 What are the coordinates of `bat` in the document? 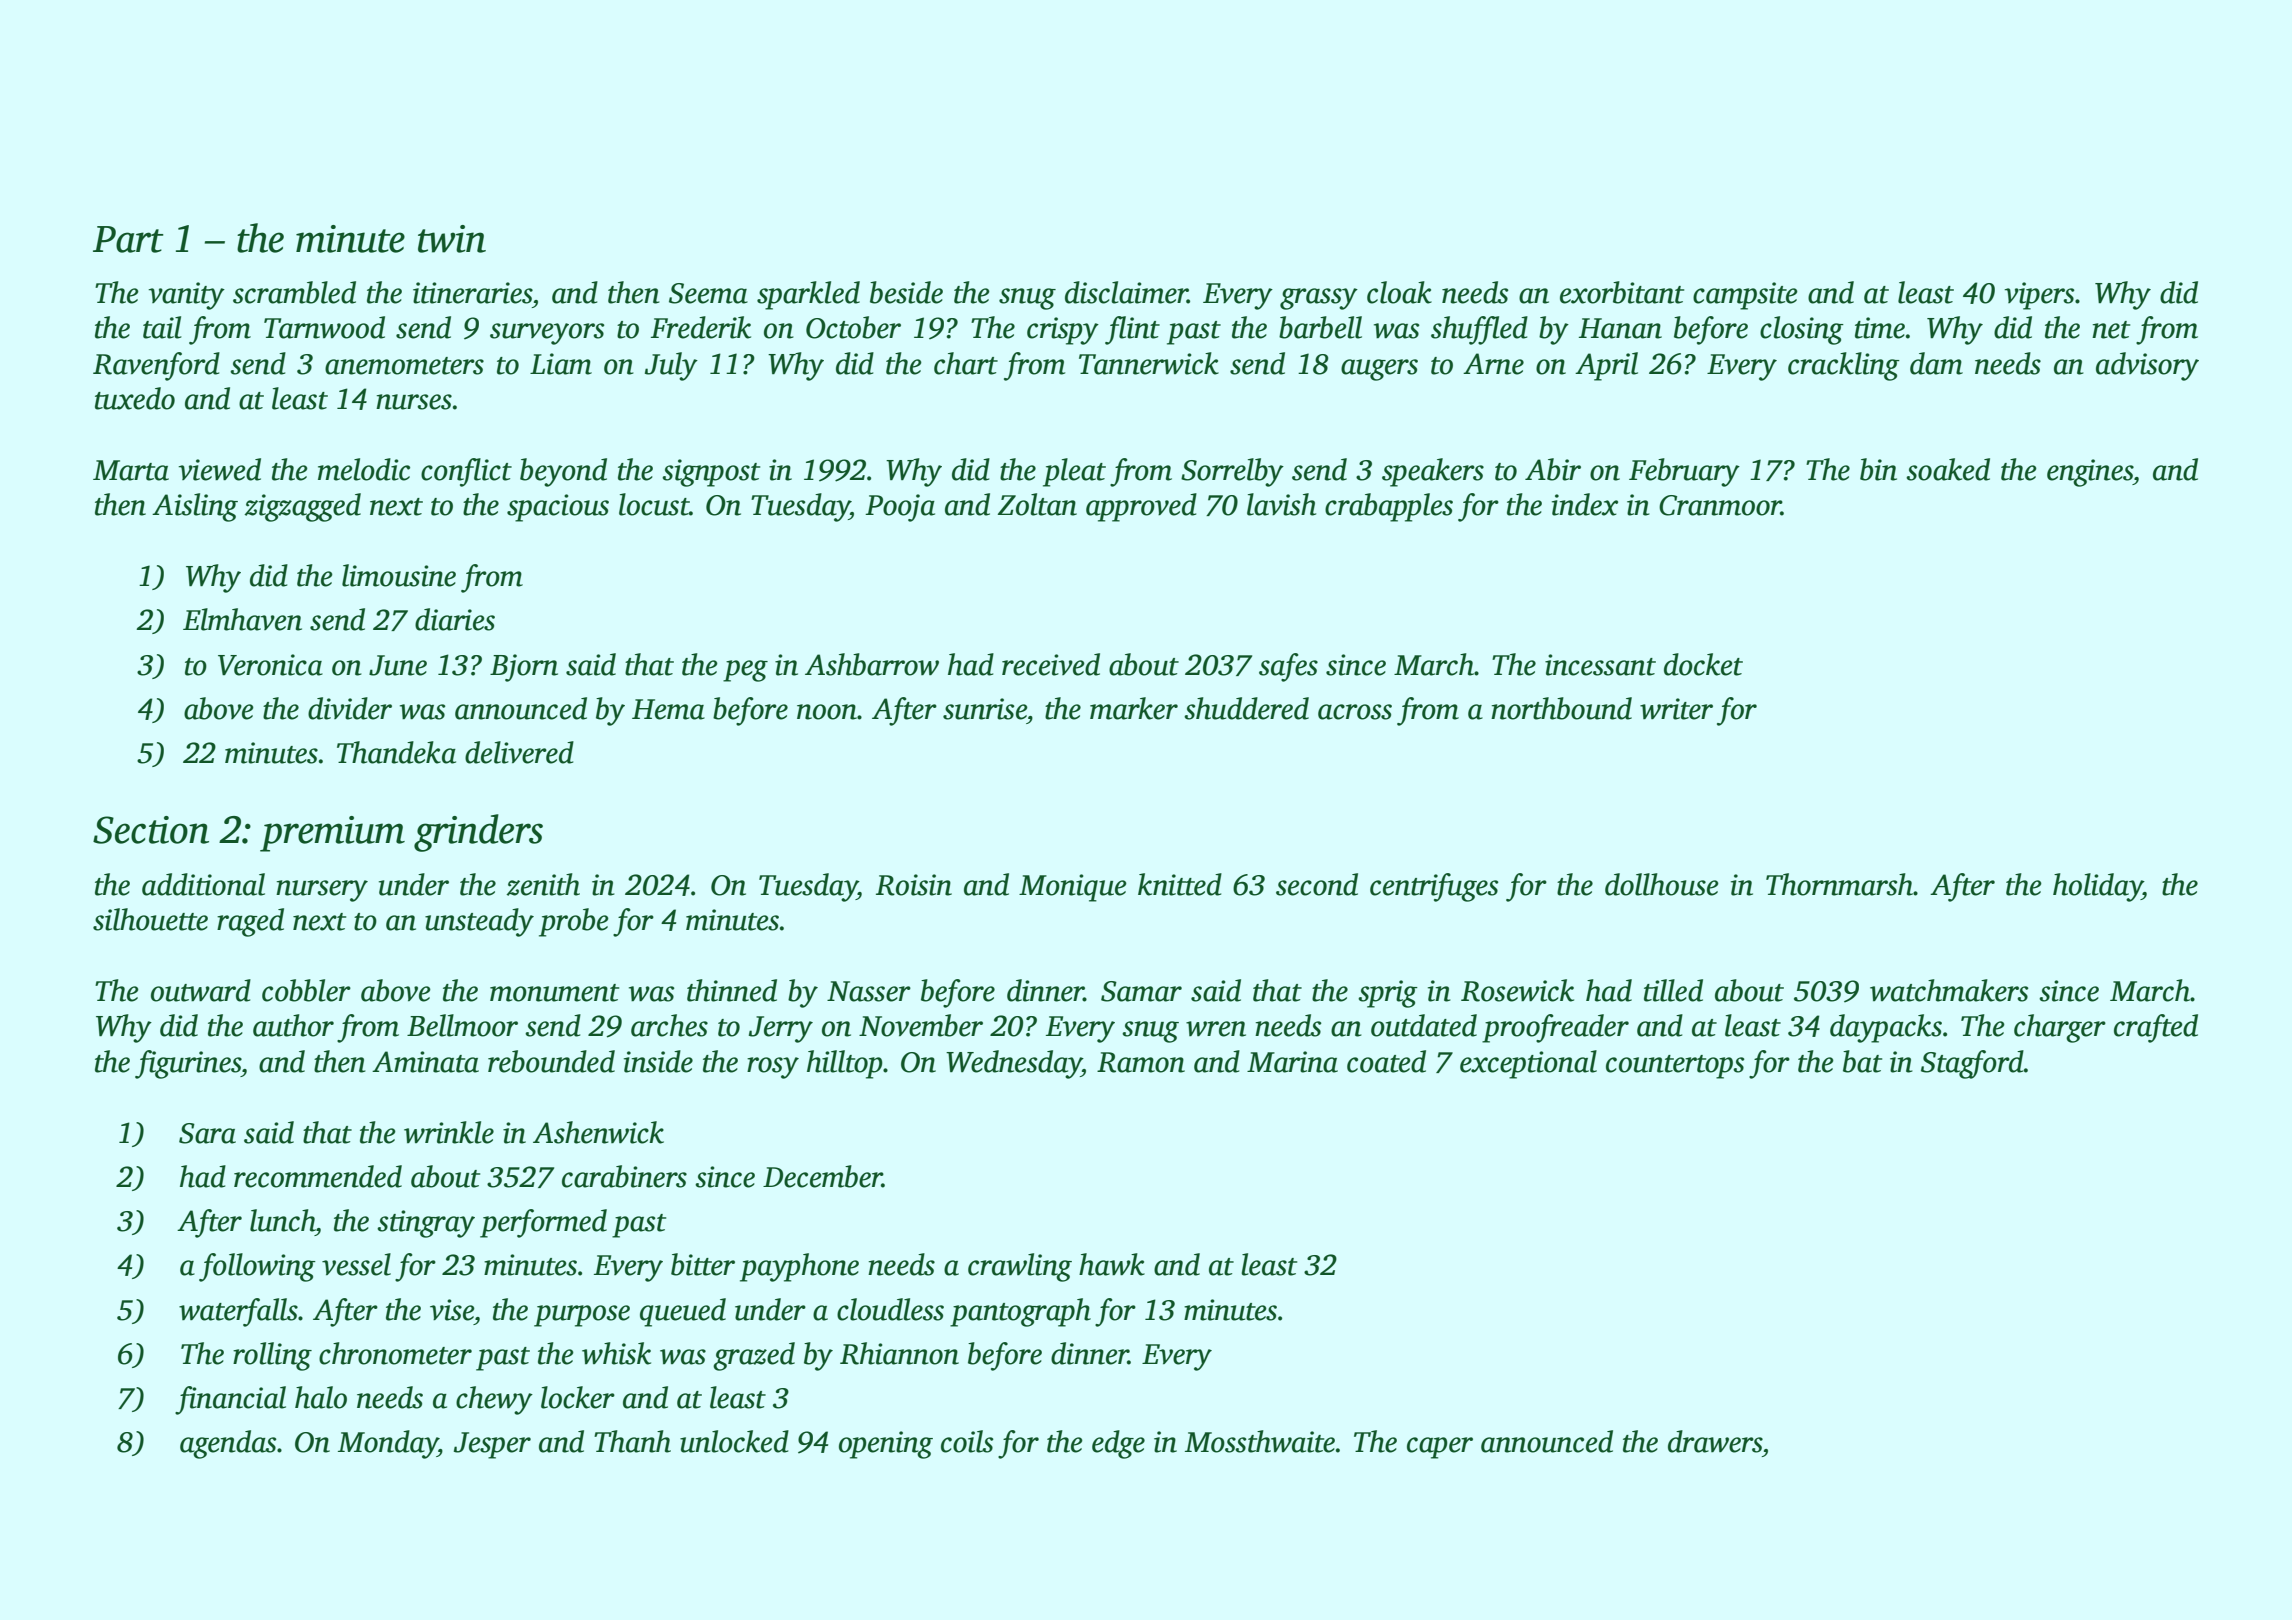 It's located at (1862, 1061).
